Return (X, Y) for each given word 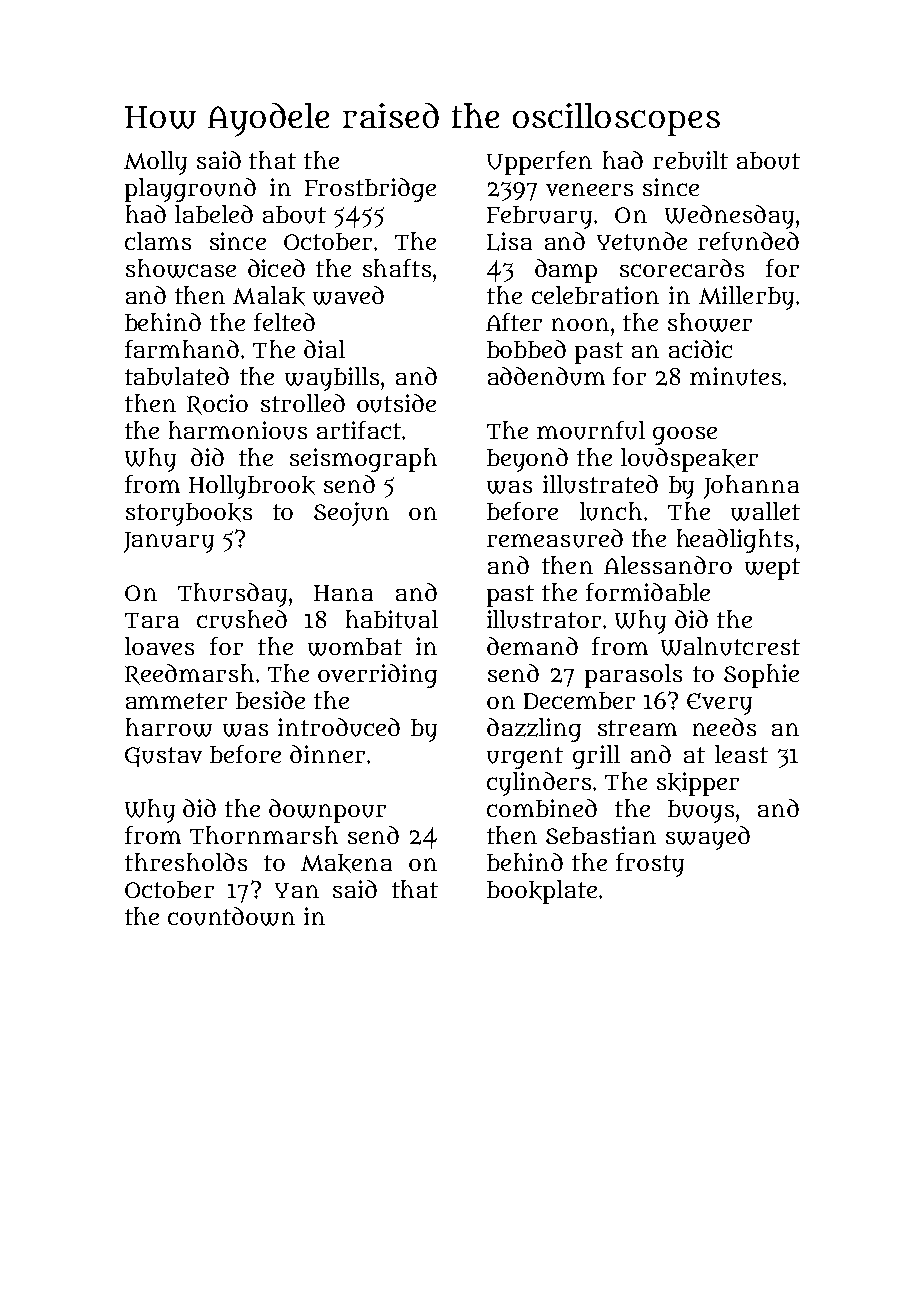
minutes (735, 376)
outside (396, 403)
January (169, 542)
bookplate (542, 892)
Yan (297, 890)
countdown (231, 916)
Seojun (351, 514)
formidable (648, 592)
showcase (181, 268)
